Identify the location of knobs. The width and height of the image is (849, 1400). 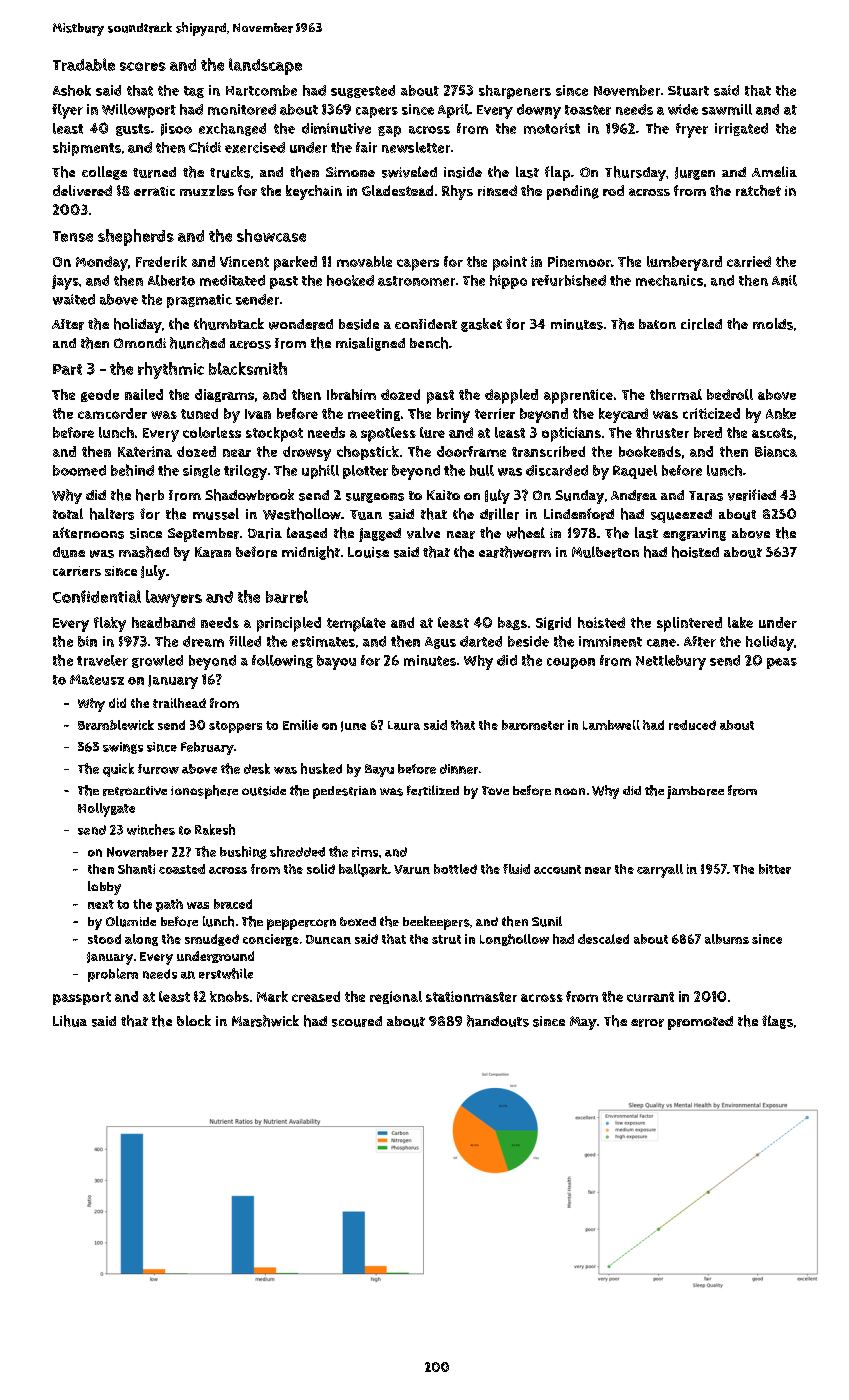
(229, 996).
